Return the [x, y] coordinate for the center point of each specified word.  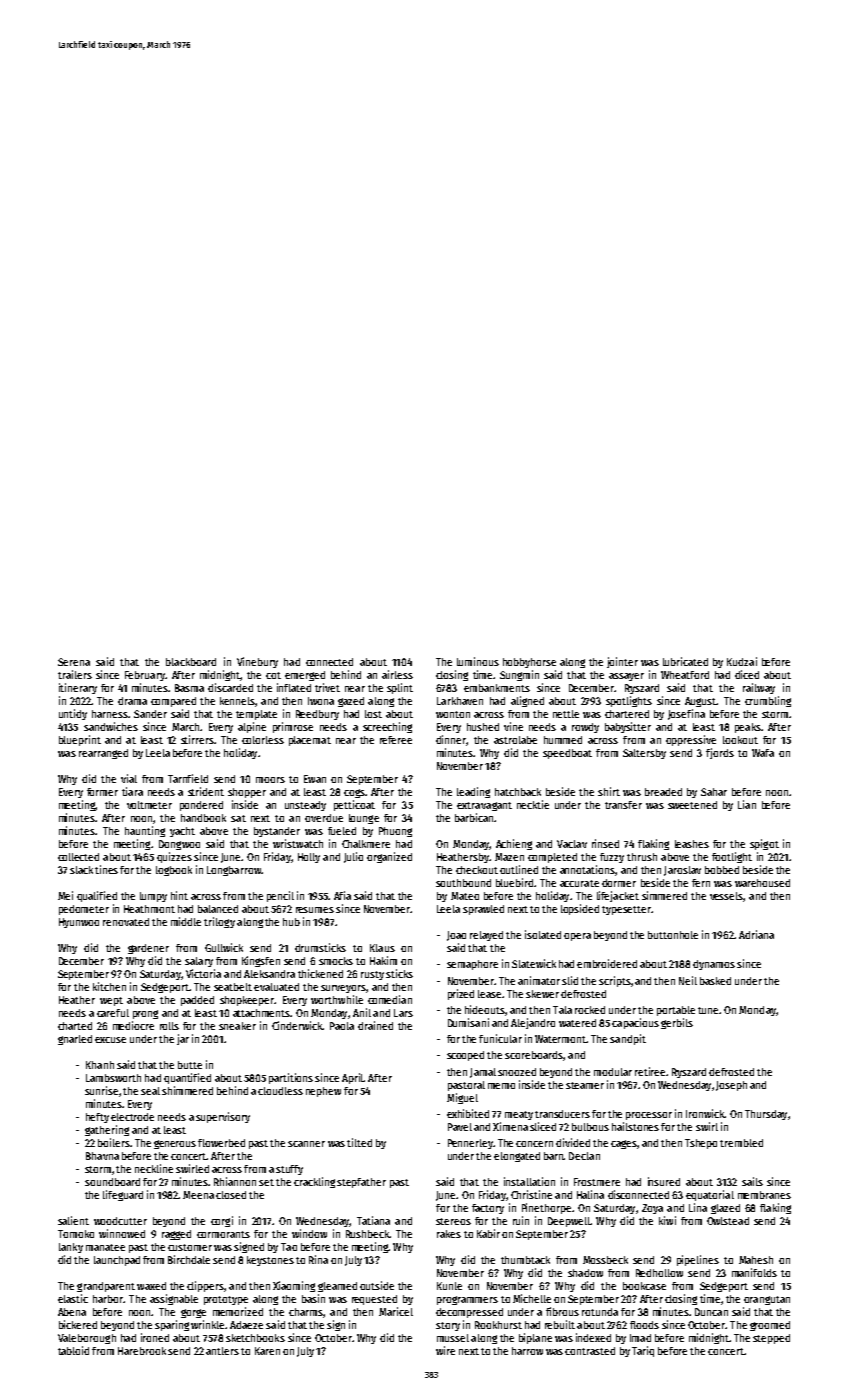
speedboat [567, 754]
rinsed [605, 843]
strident [206, 791]
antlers [222, 1351]
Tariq [643, 1351]
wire [445, 1350]
